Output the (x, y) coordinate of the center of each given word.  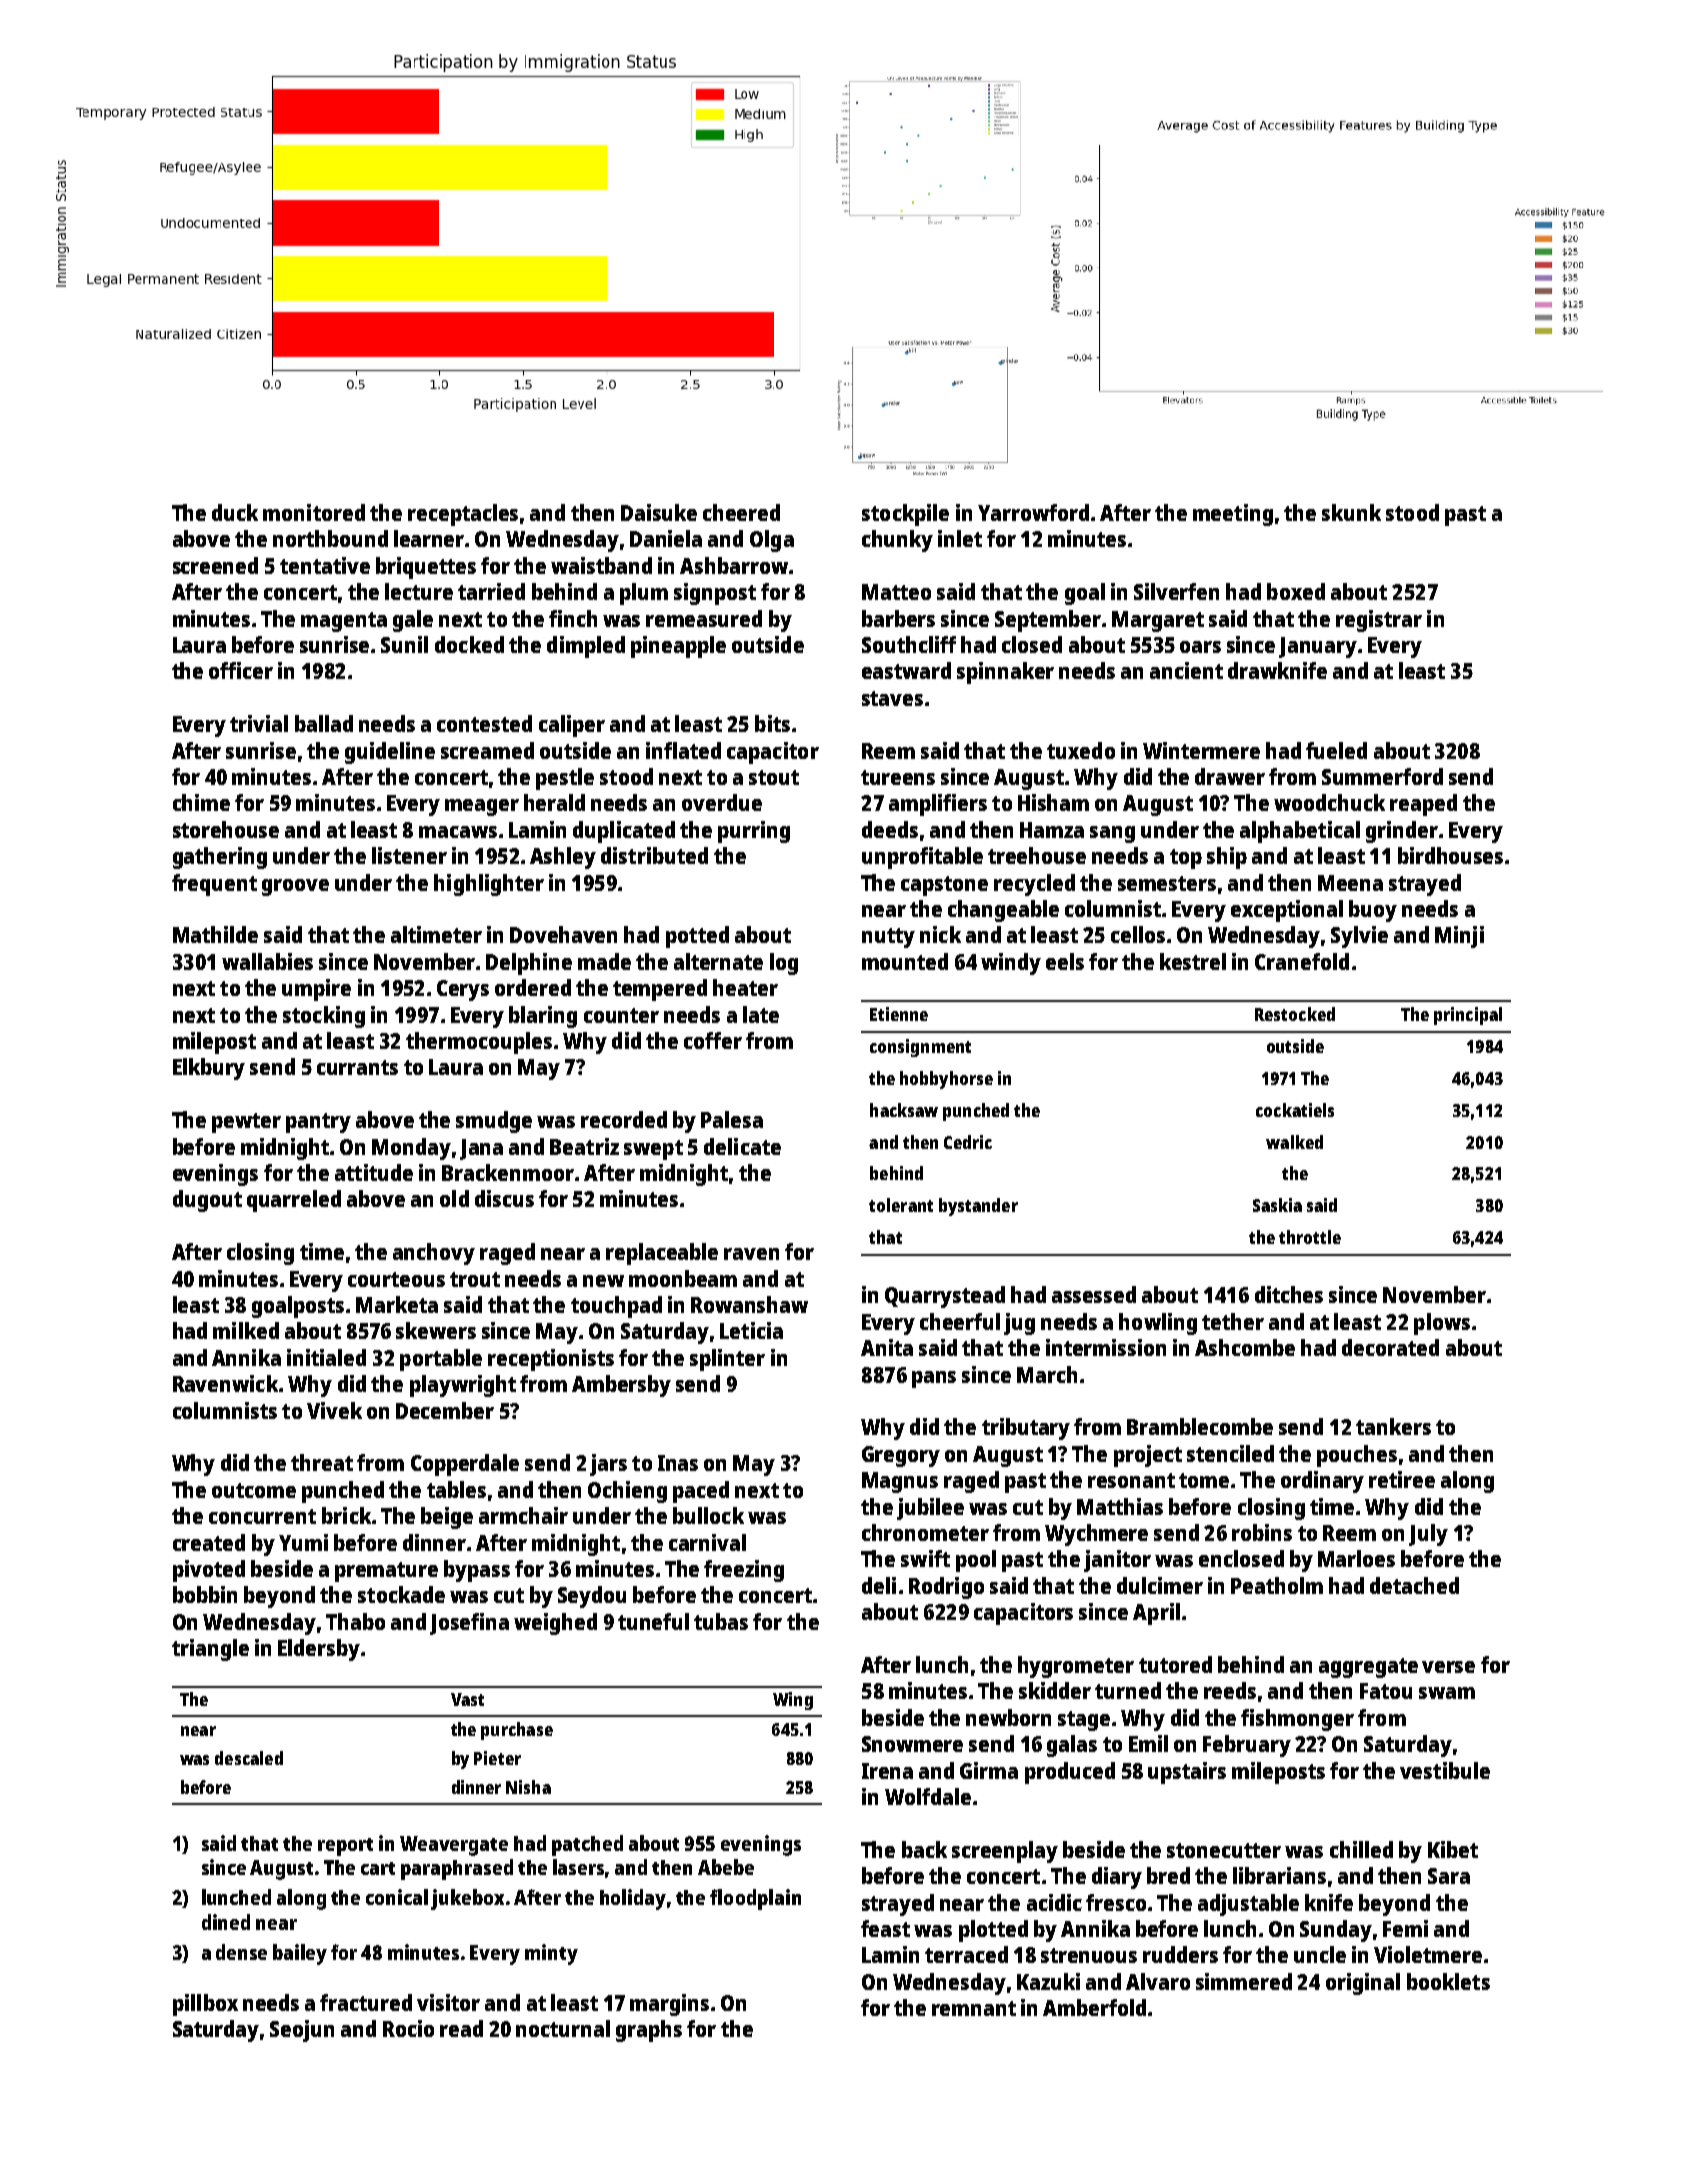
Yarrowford (1033, 512)
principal (1468, 1016)
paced (701, 1492)
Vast (467, 1699)
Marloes (1356, 1558)
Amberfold (1094, 2007)
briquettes (426, 568)
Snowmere (912, 1744)
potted (697, 937)
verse (1448, 1667)
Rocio (408, 2028)
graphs (649, 2031)
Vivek (334, 1410)
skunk (1351, 512)
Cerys (463, 990)
